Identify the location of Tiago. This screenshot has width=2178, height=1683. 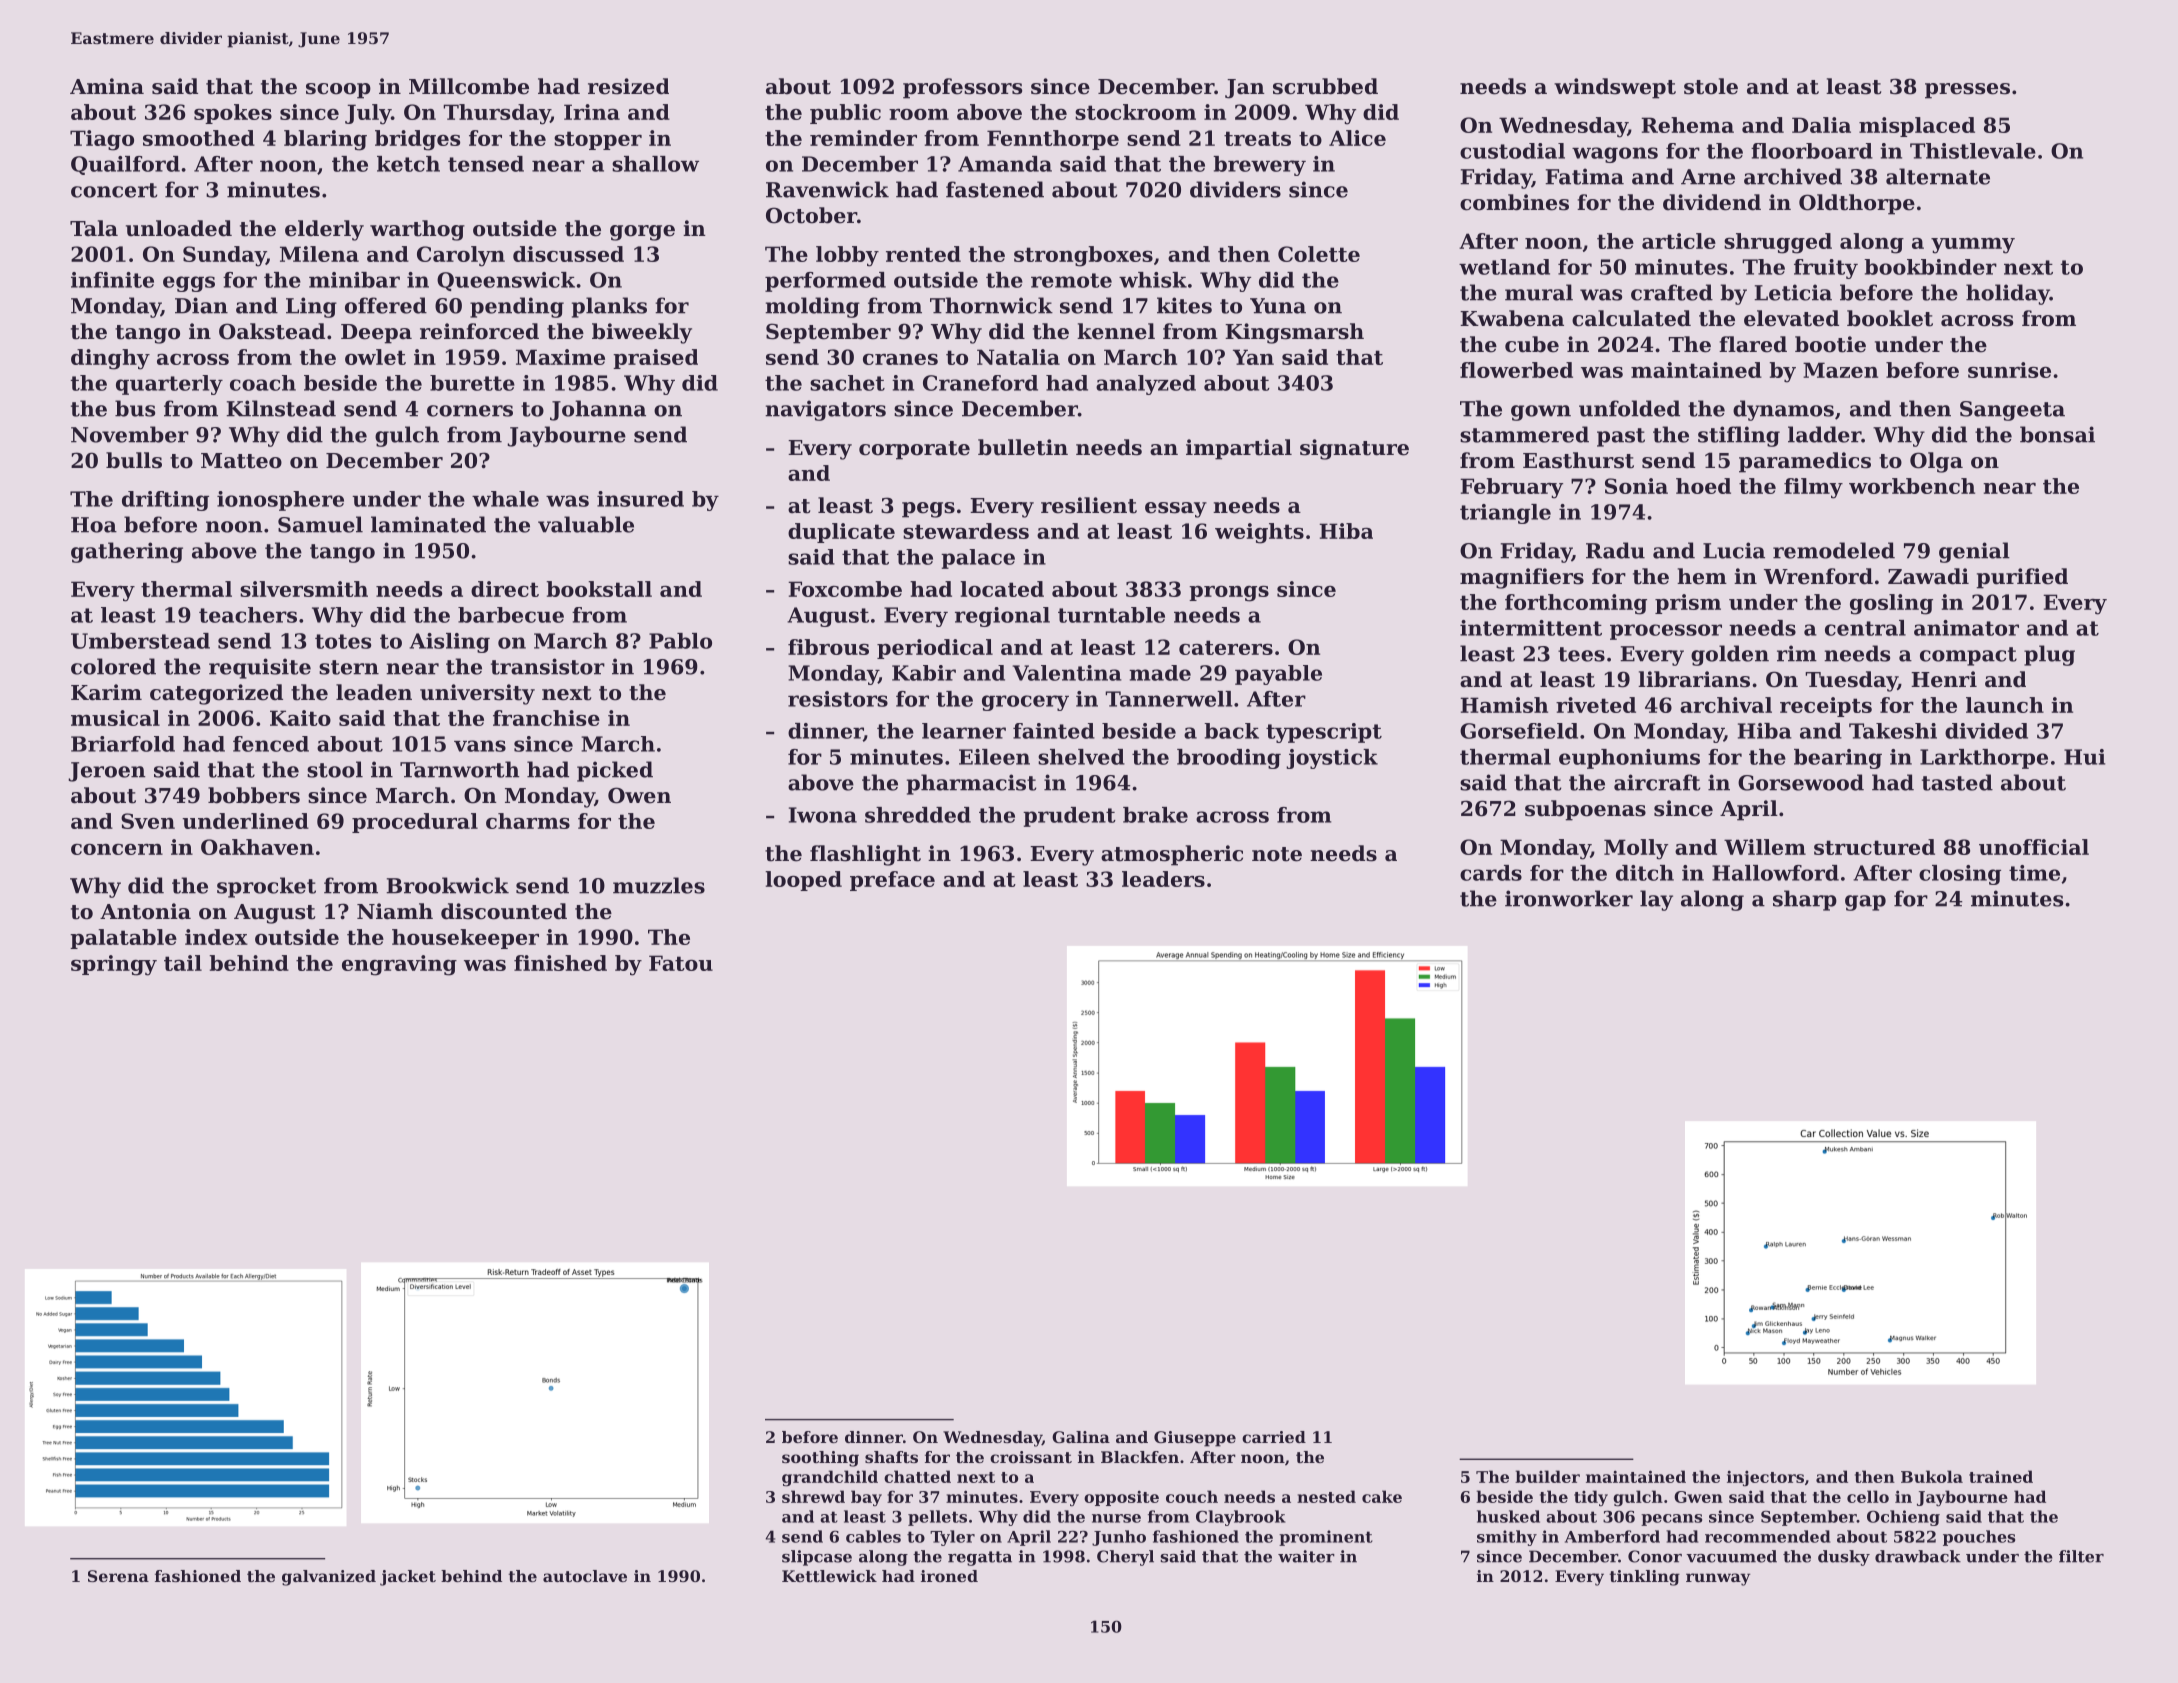
(102, 140).
